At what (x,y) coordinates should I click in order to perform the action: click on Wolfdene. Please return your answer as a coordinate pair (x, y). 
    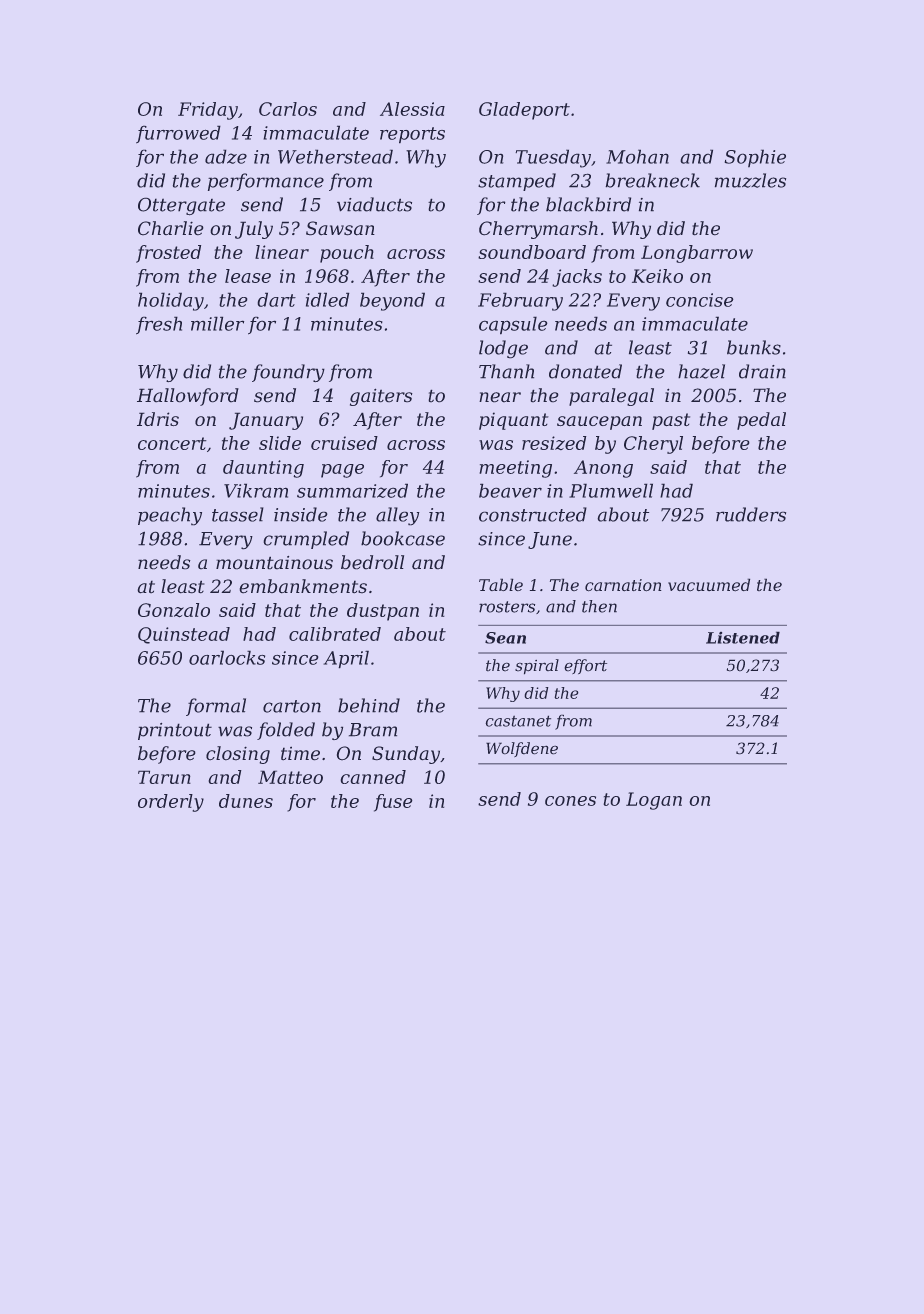
    Looking at the image, I should click on (522, 749).
